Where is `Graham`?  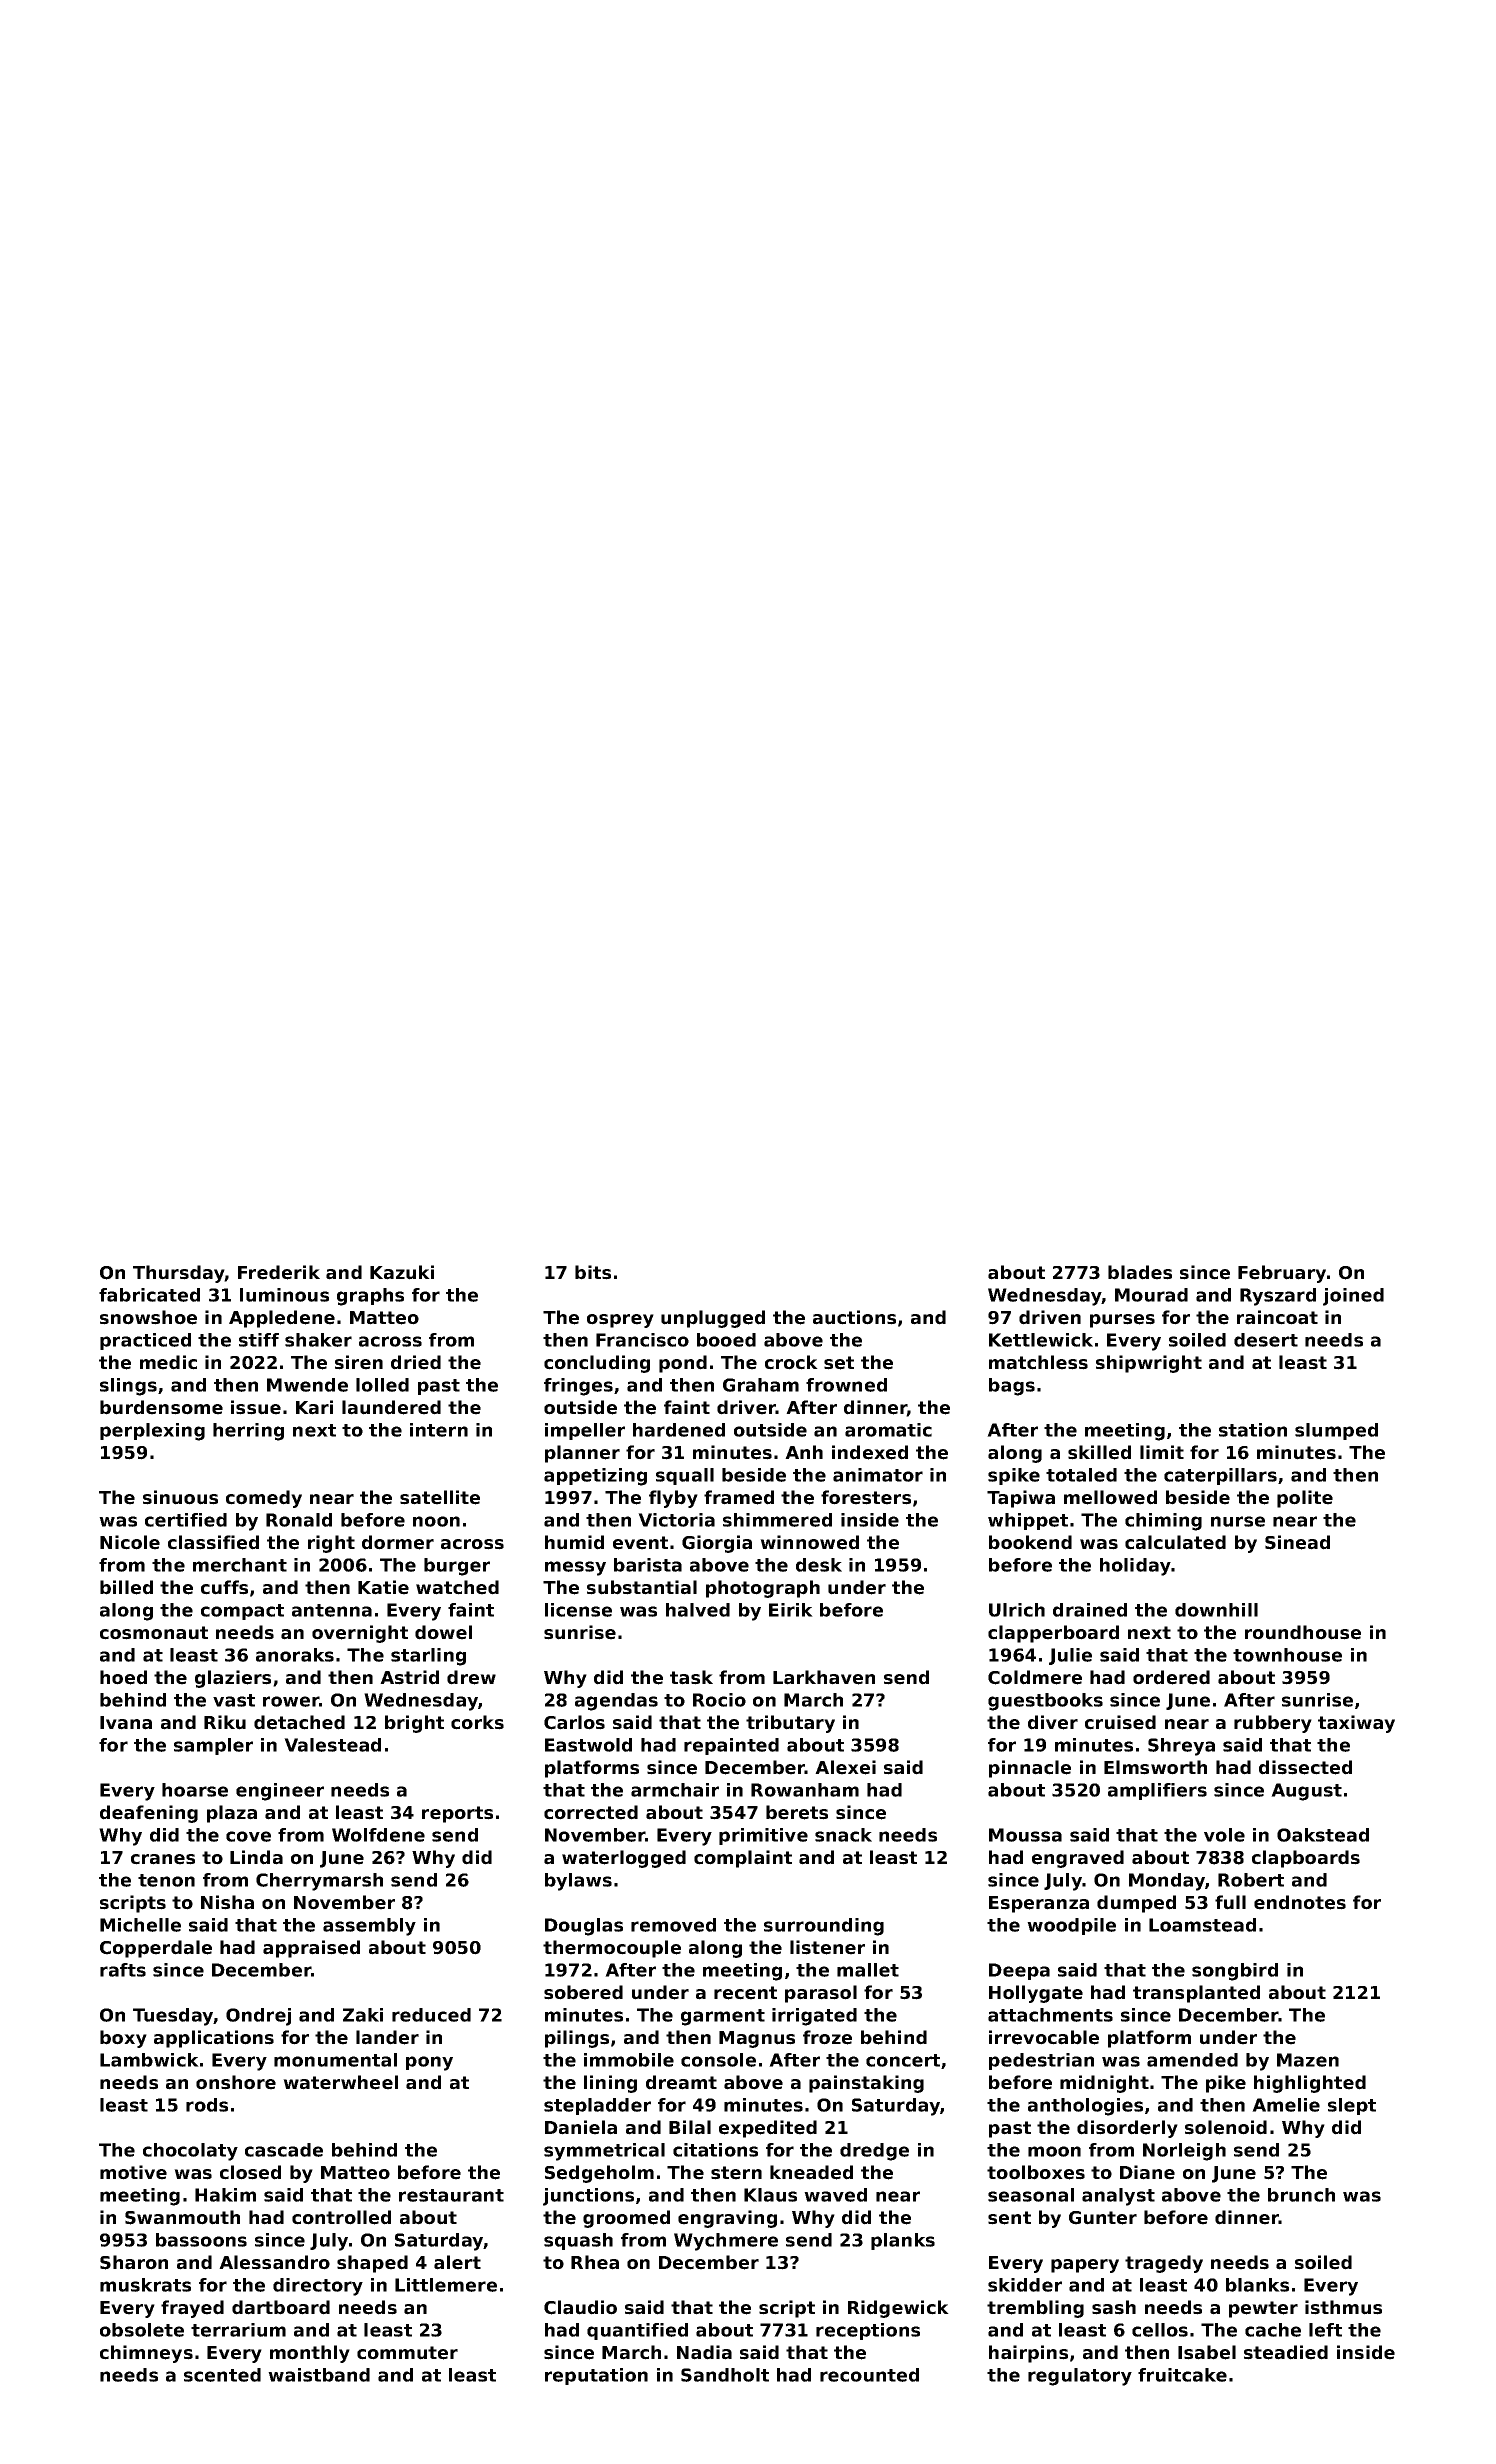
Graham is located at coordinates (761, 1385).
